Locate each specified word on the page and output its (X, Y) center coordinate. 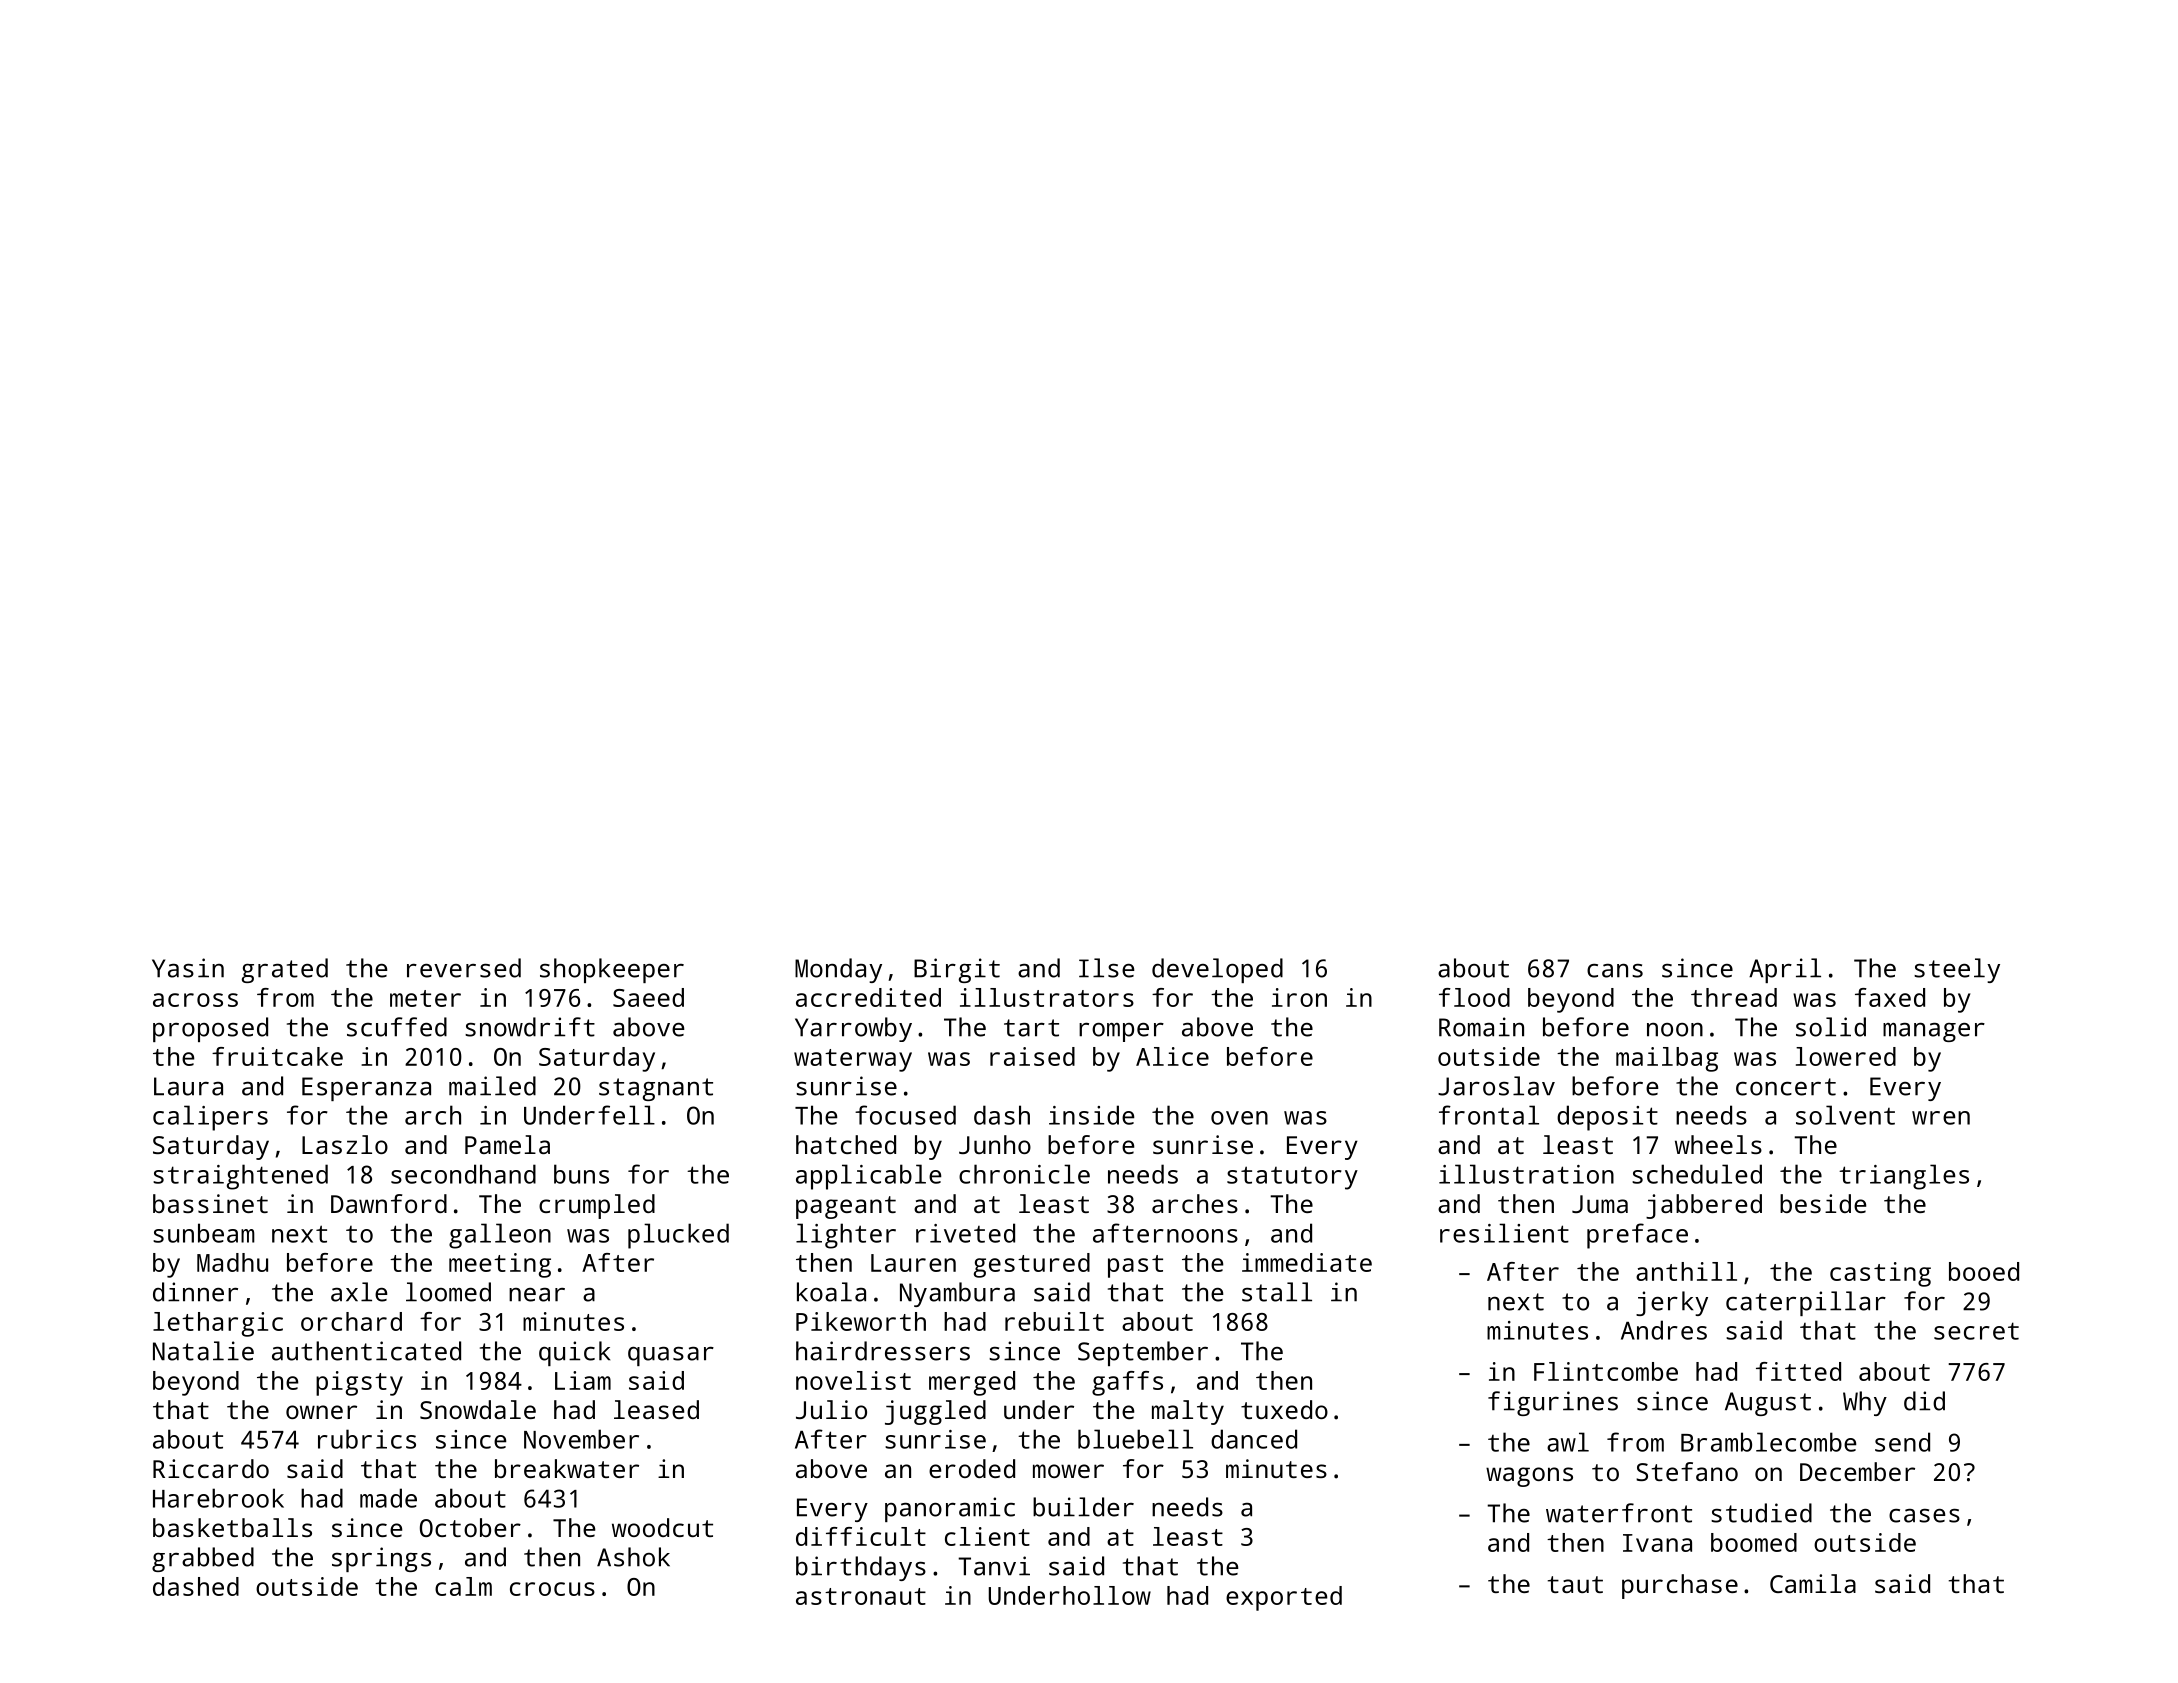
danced (1254, 1439)
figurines (1553, 1403)
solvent (1845, 1115)
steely (1957, 970)
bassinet (210, 1203)
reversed (464, 968)
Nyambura (957, 1294)
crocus (552, 1589)
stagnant (656, 1089)
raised (1032, 1056)
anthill (1686, 1271)
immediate (1307, 1262)
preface (1637, 1236)
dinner (195, 1292)
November (581, 1439)
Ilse (1107, 968)
